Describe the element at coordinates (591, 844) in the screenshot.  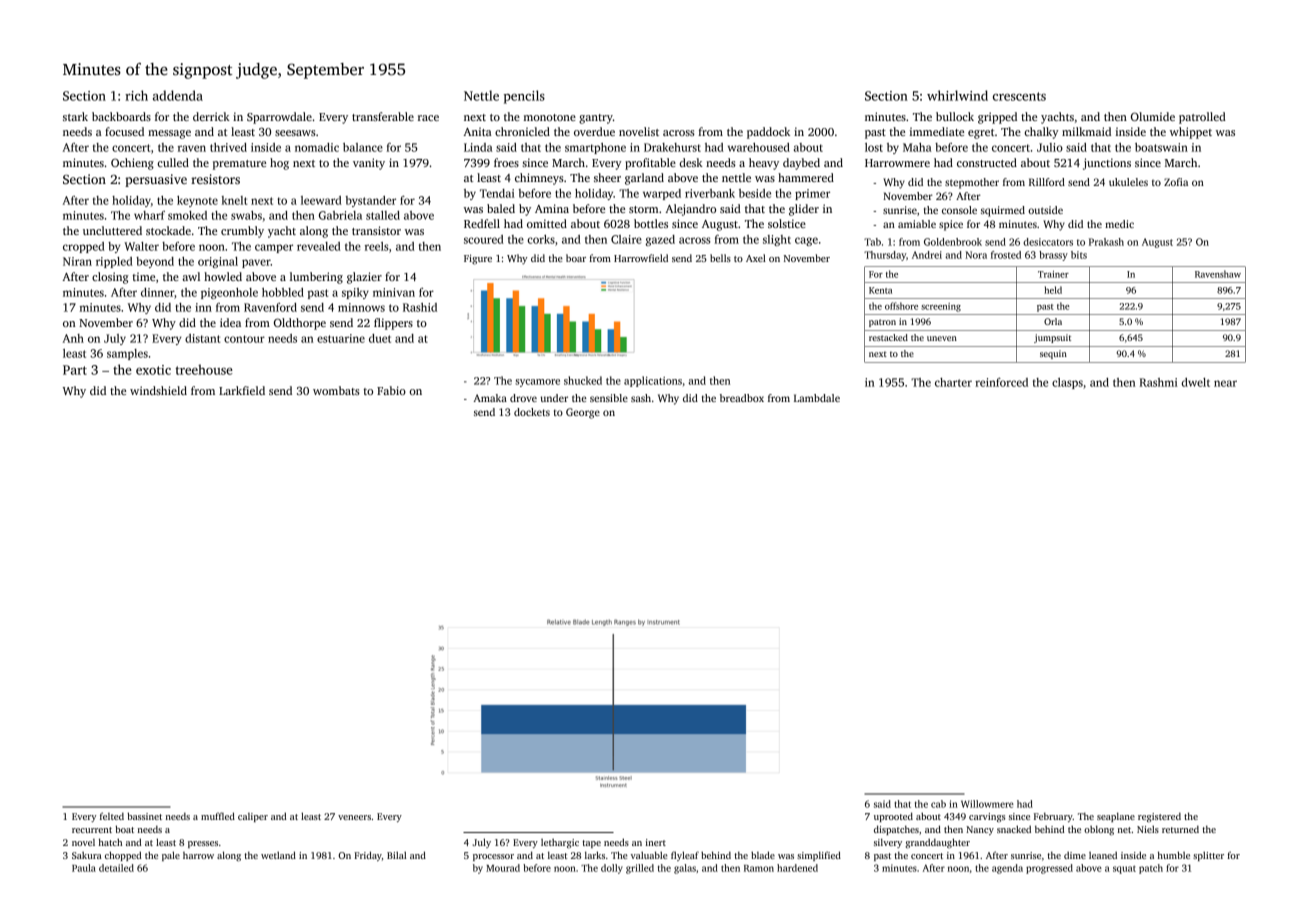
I see `tape` at that location.
